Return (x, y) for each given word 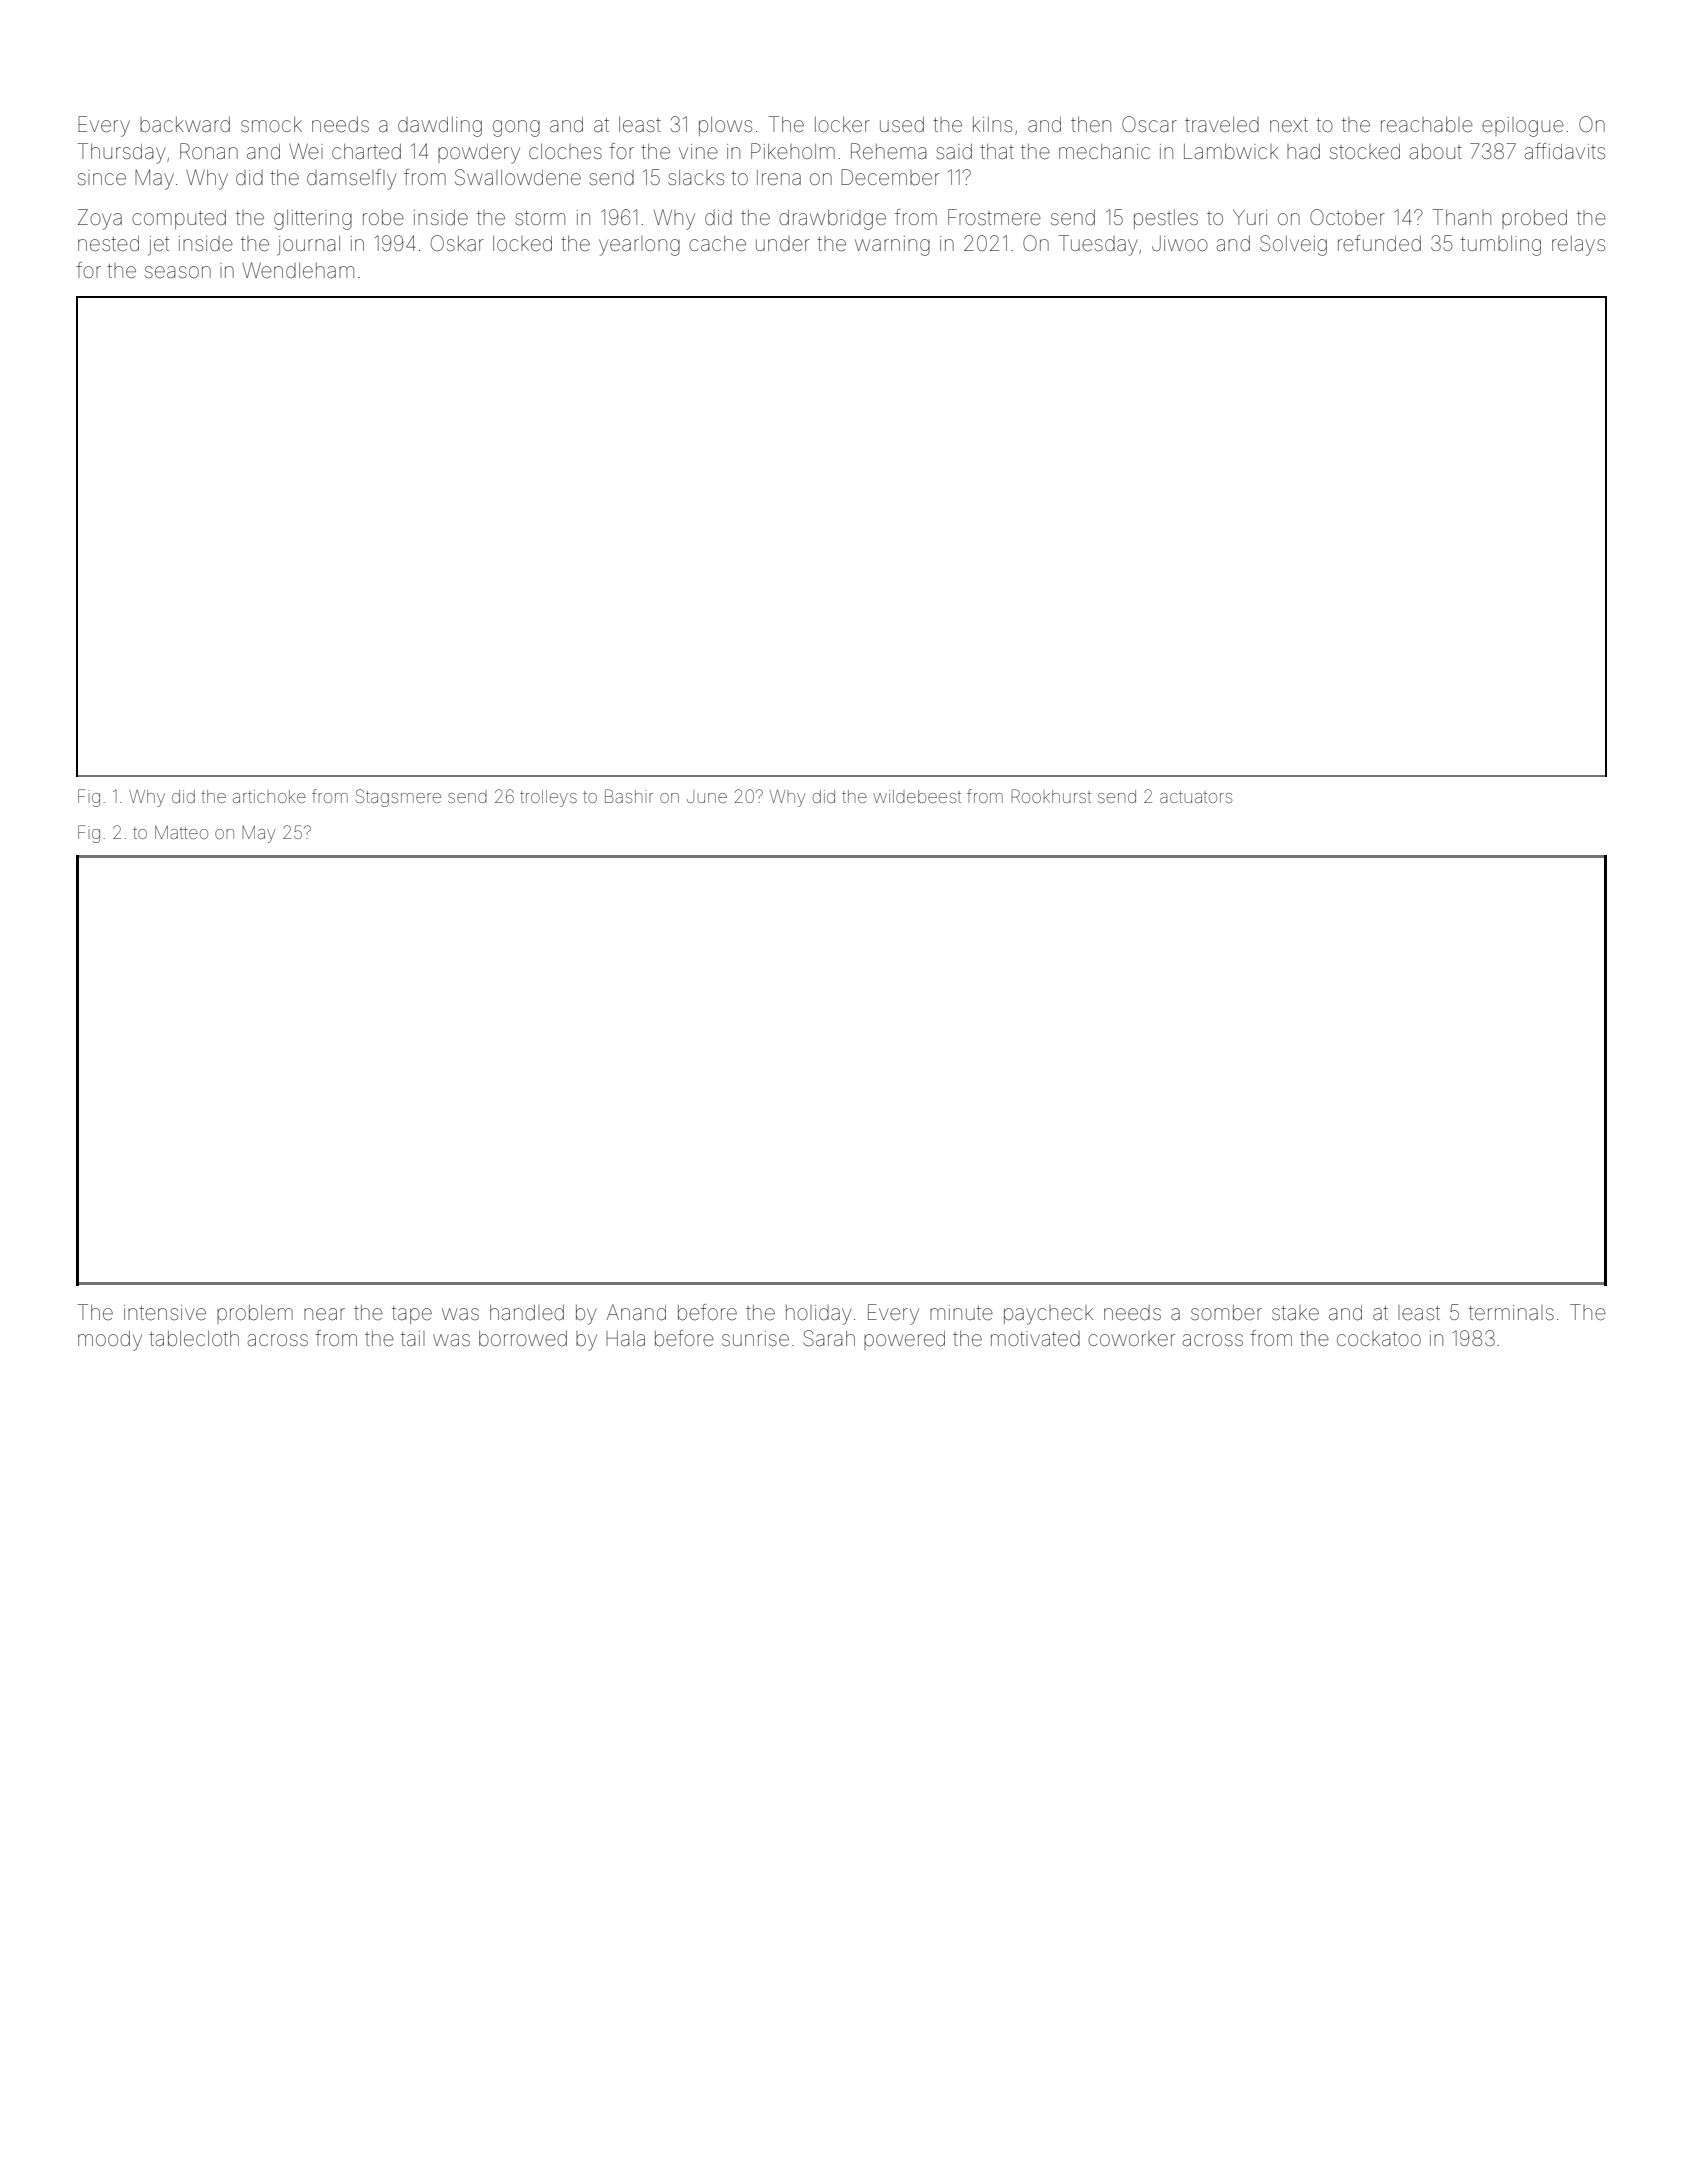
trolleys (548, 798)
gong (516, 128)
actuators (1196, 797)
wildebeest (917, 796)
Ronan (209, 151)
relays (1578, 246)
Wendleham (298, 270)
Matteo (181, 832)
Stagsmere (398, 798)
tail (413, 1338)
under (783, 244)
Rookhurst (1051, 796)
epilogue (1523, 127)
